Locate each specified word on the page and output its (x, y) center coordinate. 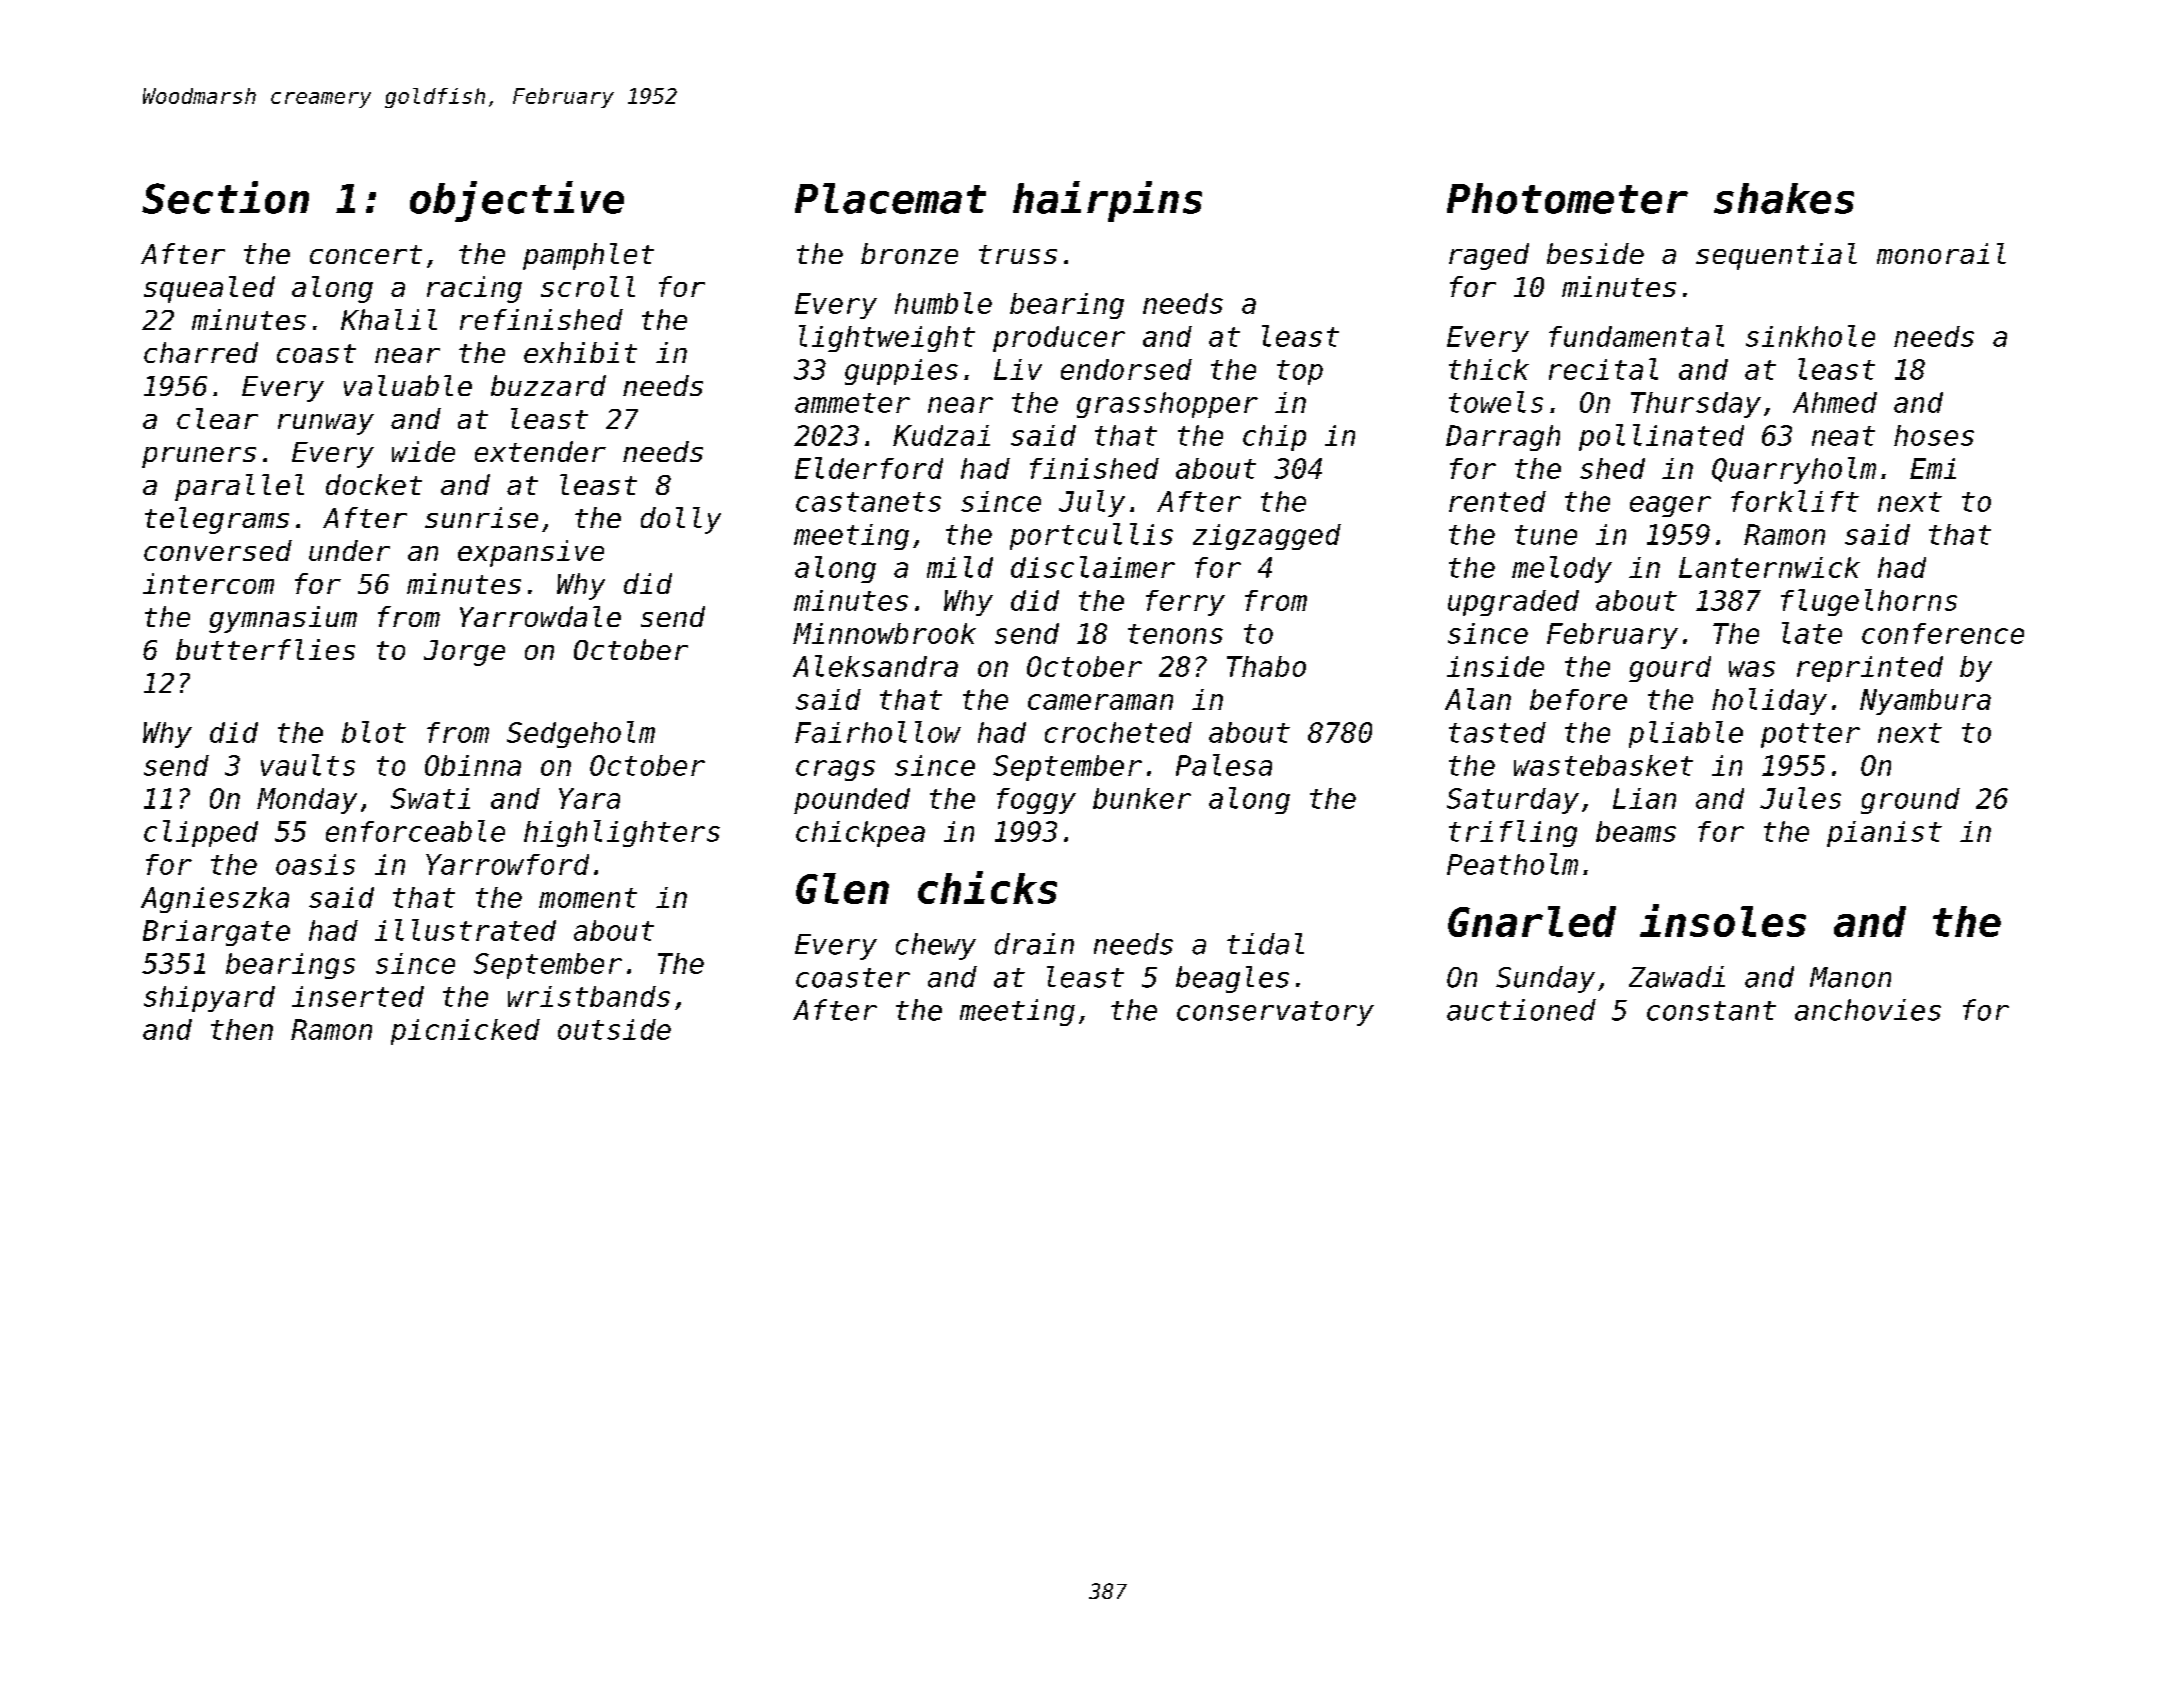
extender (540, 451)
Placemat (890, 198)
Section (225, 197)
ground (1910, 801)
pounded (852, 801)
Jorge (464, 653)
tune (1546, 535)
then (242, 1029)
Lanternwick (1769, 567)
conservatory (1275, 1013)
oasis (315, 864)
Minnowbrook (884, 633)
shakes (1784, 198)
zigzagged (1267, 537)
